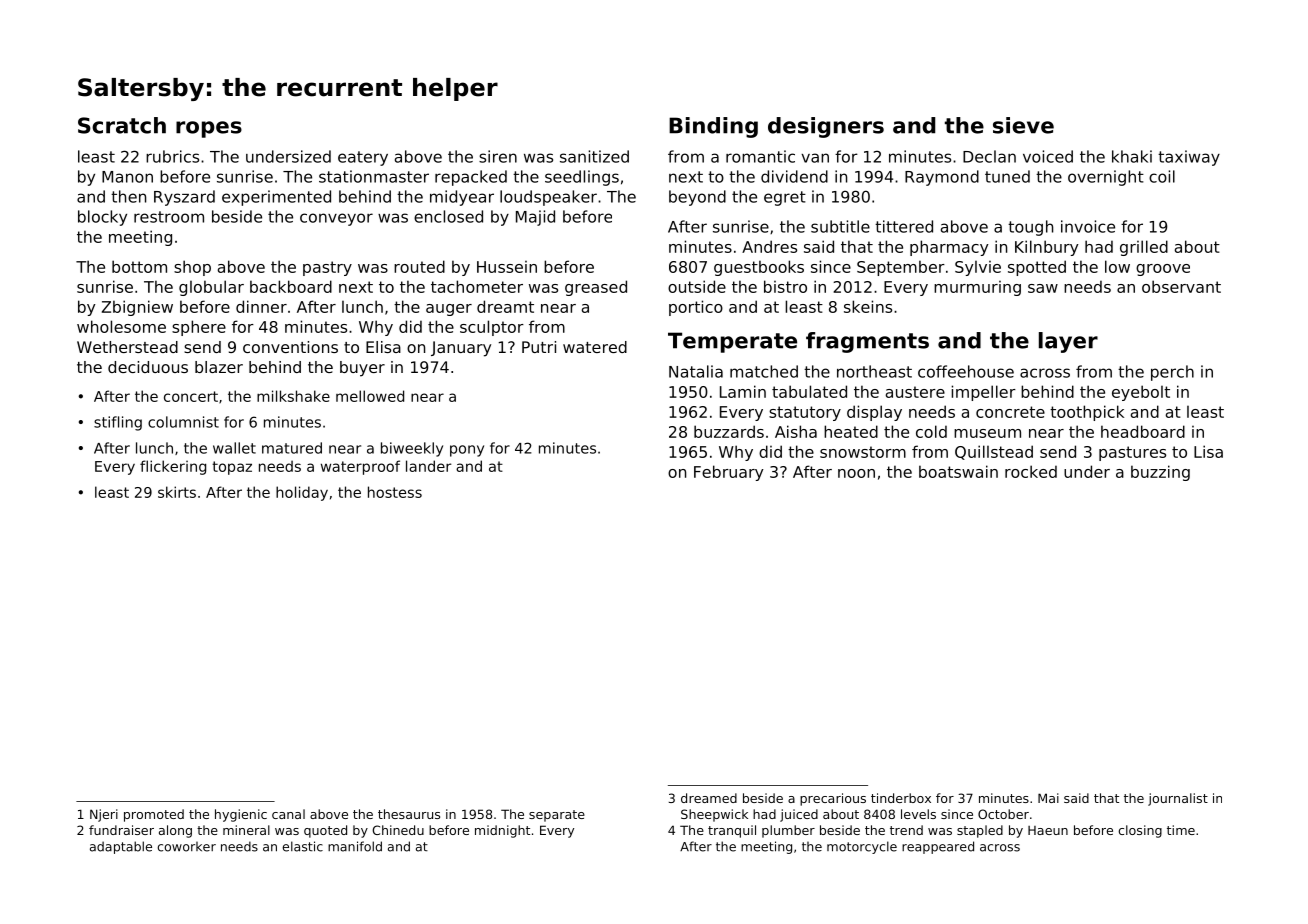 The image size is (1308, 924). What do you see at coordinates (1048, 798) in the page?
I see `Mai` at bounding box center [1048, 798].
